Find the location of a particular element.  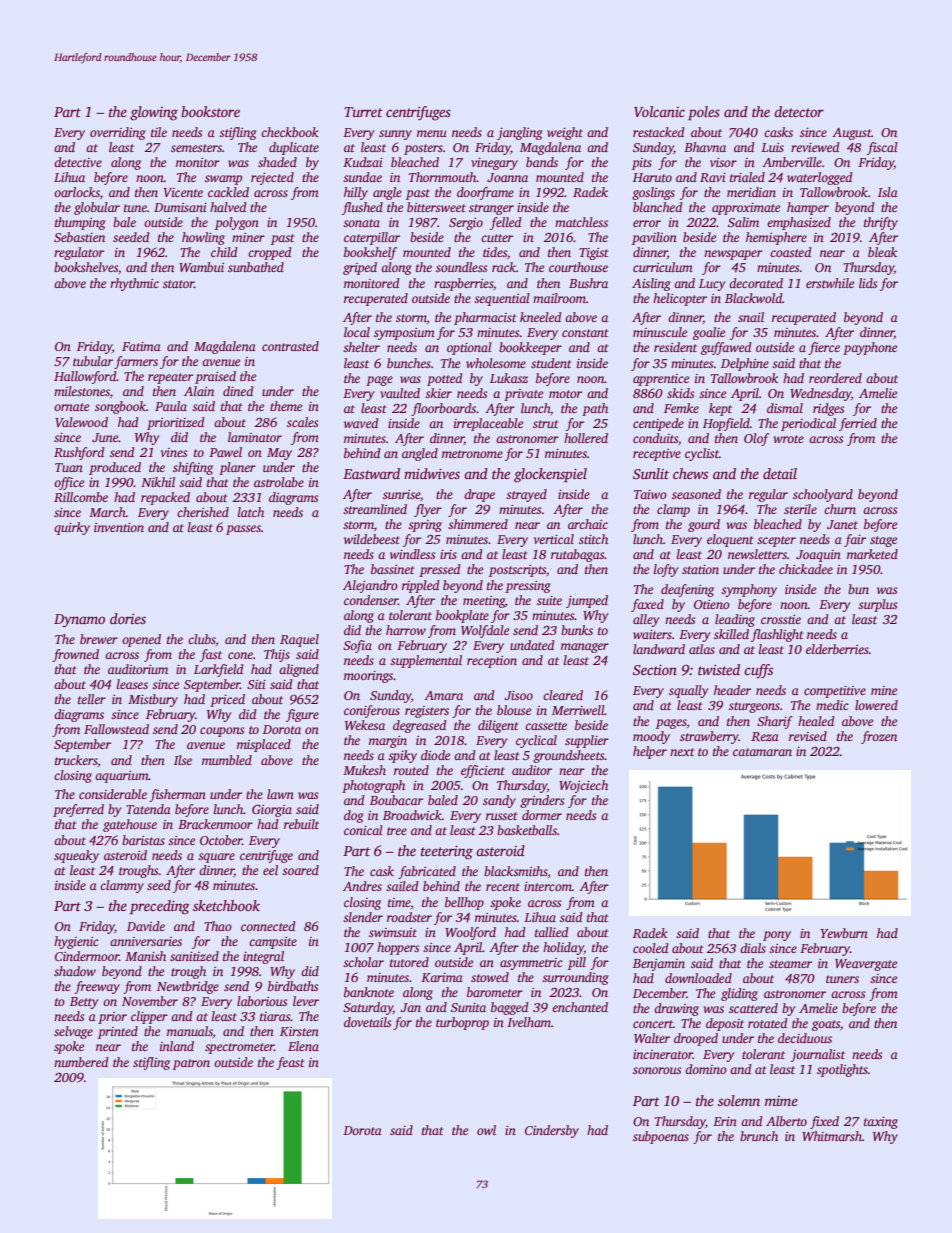

curriculum is located at coordinates (663, 267).
